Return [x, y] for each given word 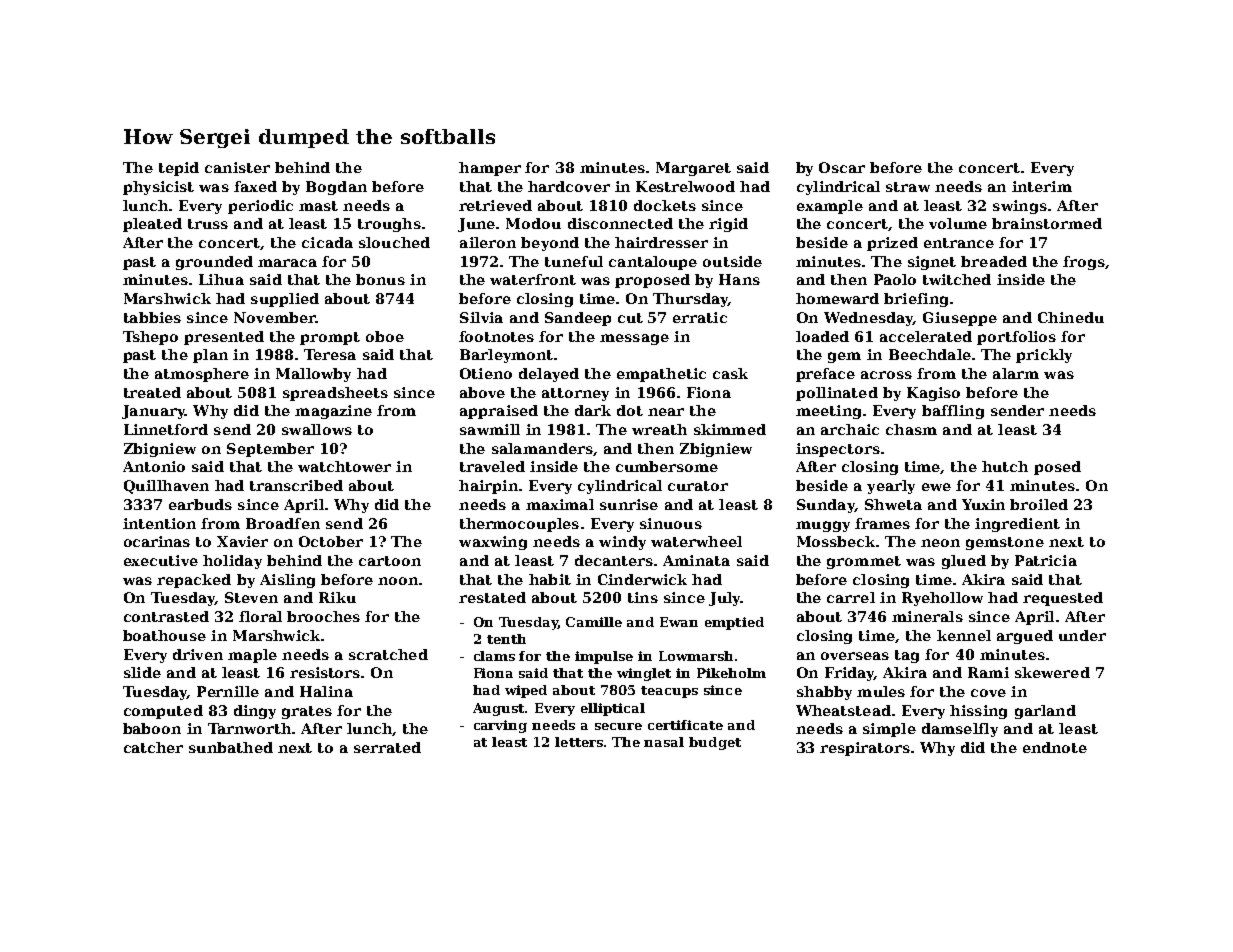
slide [142, 672]
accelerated [926, 336]
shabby [824, 693]
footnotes [496, 336]
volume [958, 223]
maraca [287, 263]
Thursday [690, 300]
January [153, 412]
